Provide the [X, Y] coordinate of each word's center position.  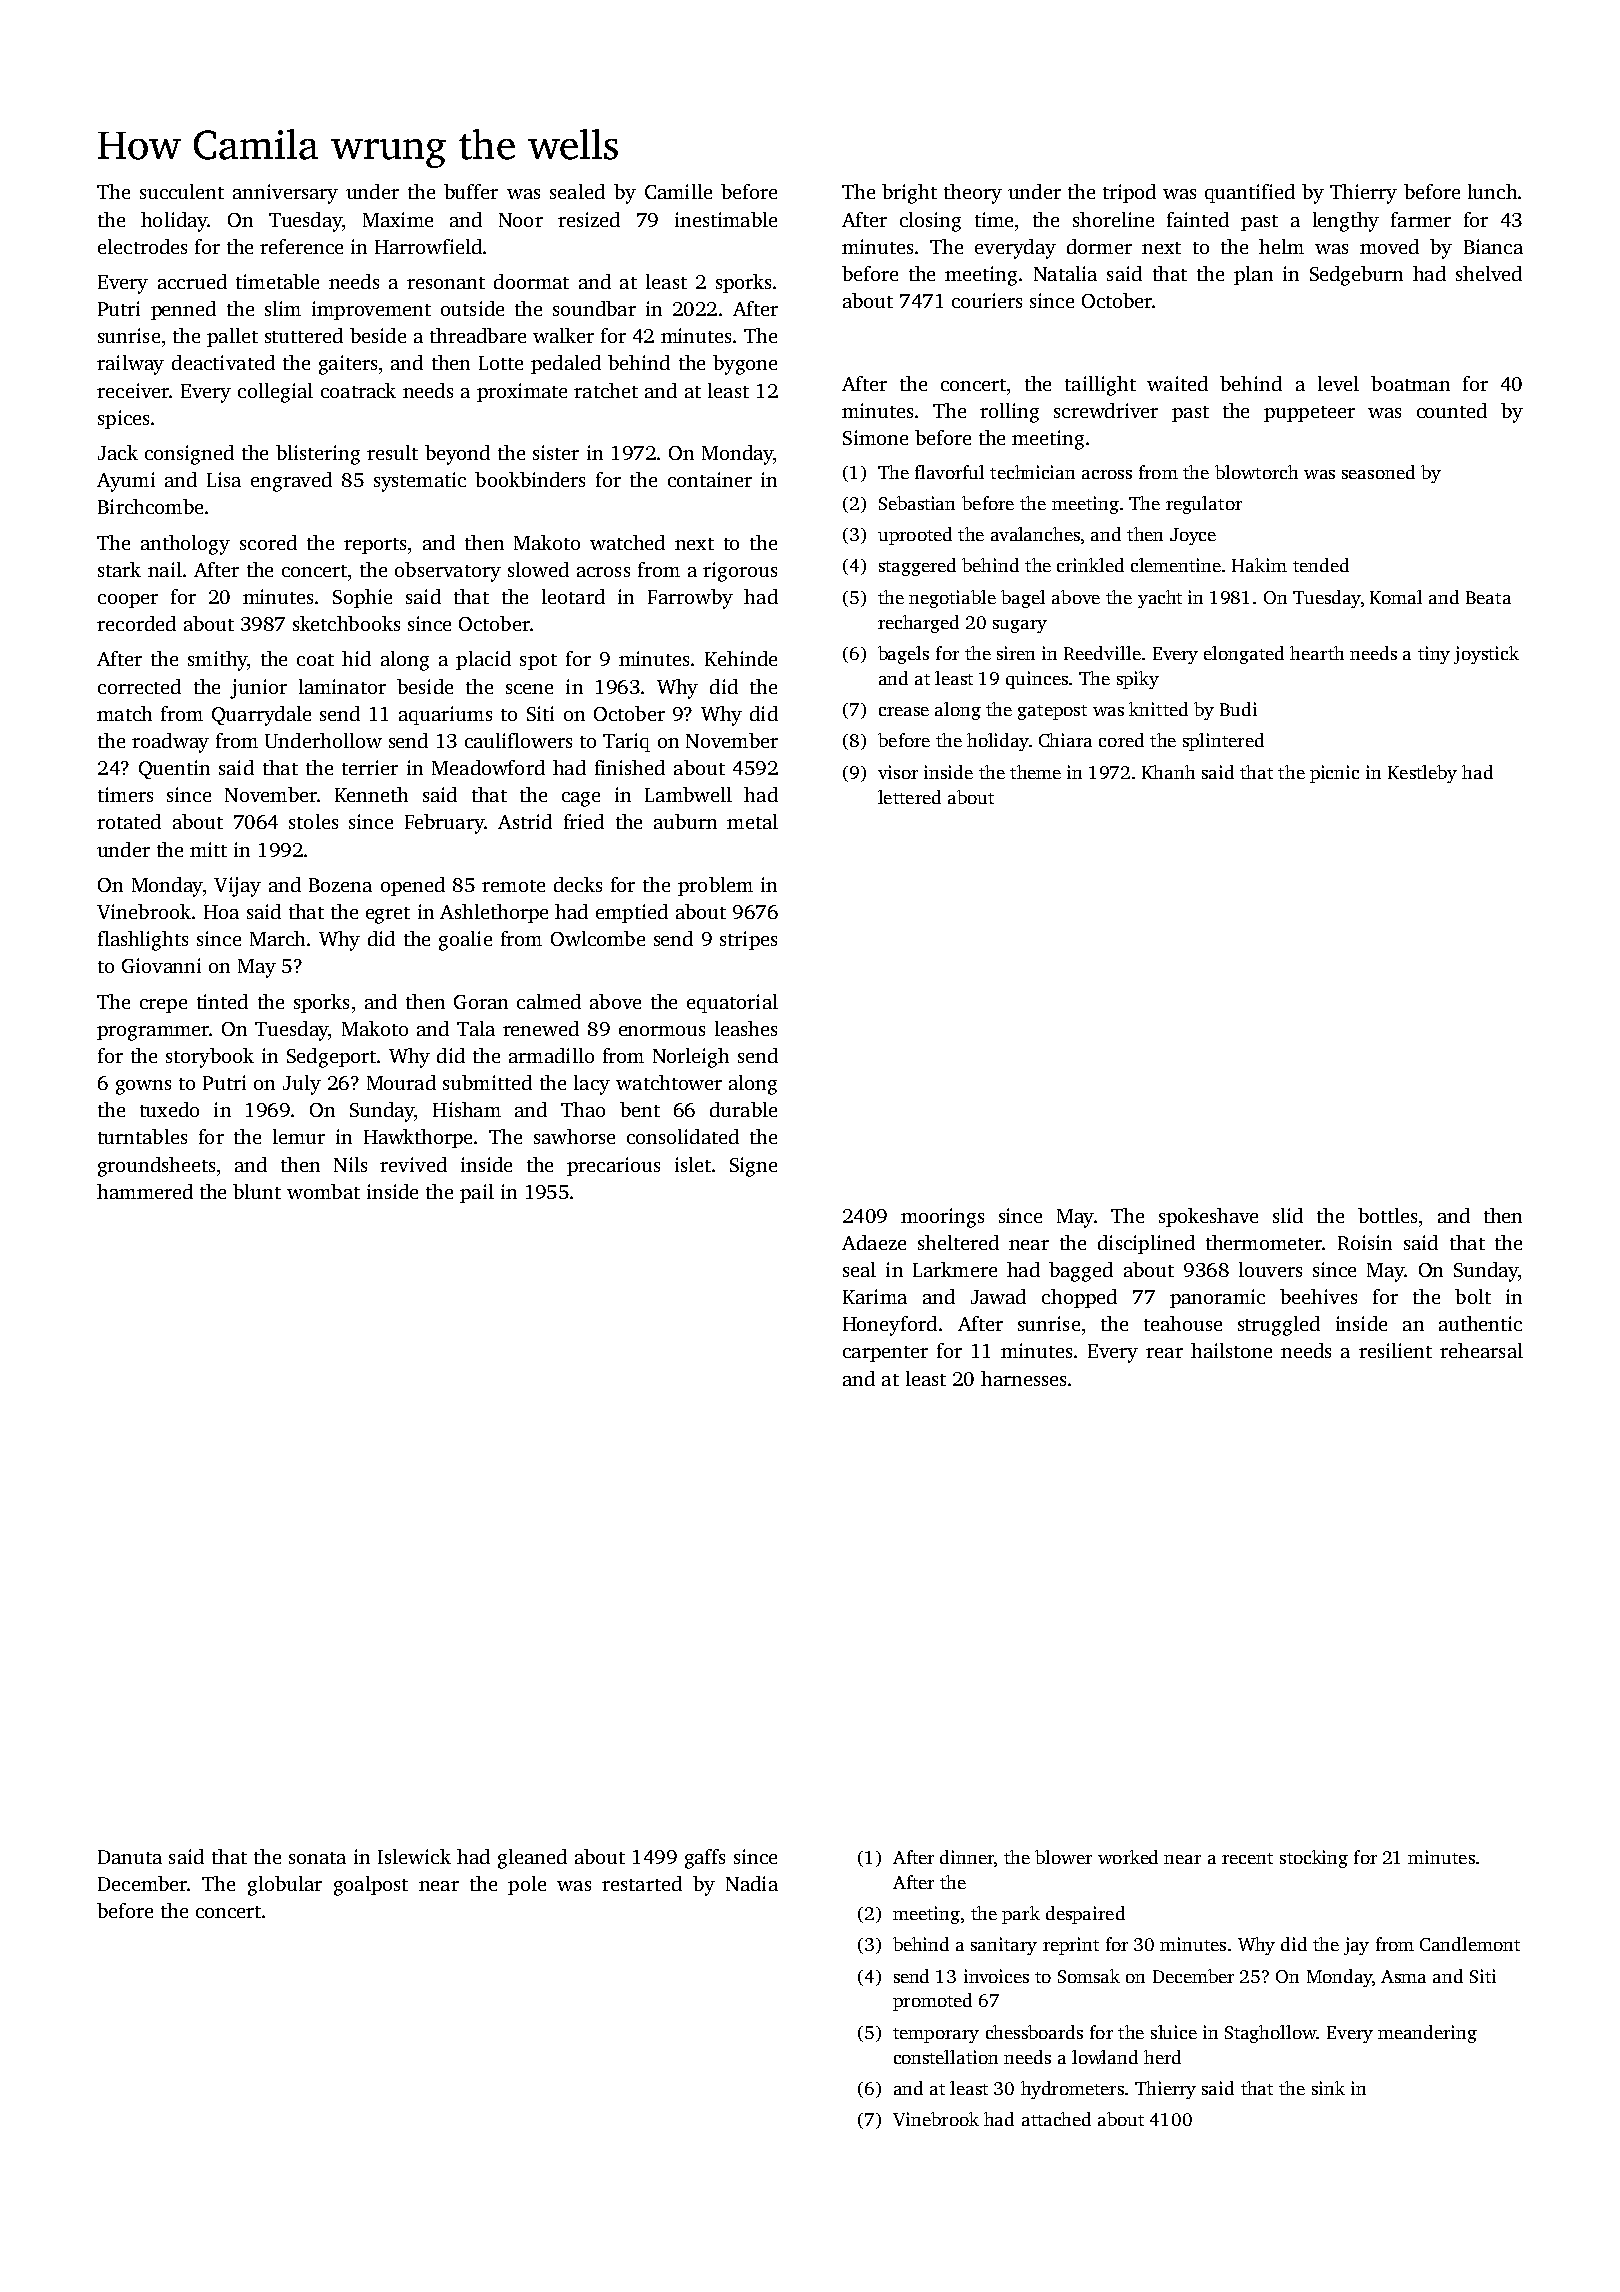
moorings [942, 1218]
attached [1056, 2119]
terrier [370, 767]
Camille [678, 191]
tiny [1434, 655]
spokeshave [1208, 1217]
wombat [323, 1191]
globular [285, 1886]
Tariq [626, 742]
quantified [1250, 193]
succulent [182, 191]
